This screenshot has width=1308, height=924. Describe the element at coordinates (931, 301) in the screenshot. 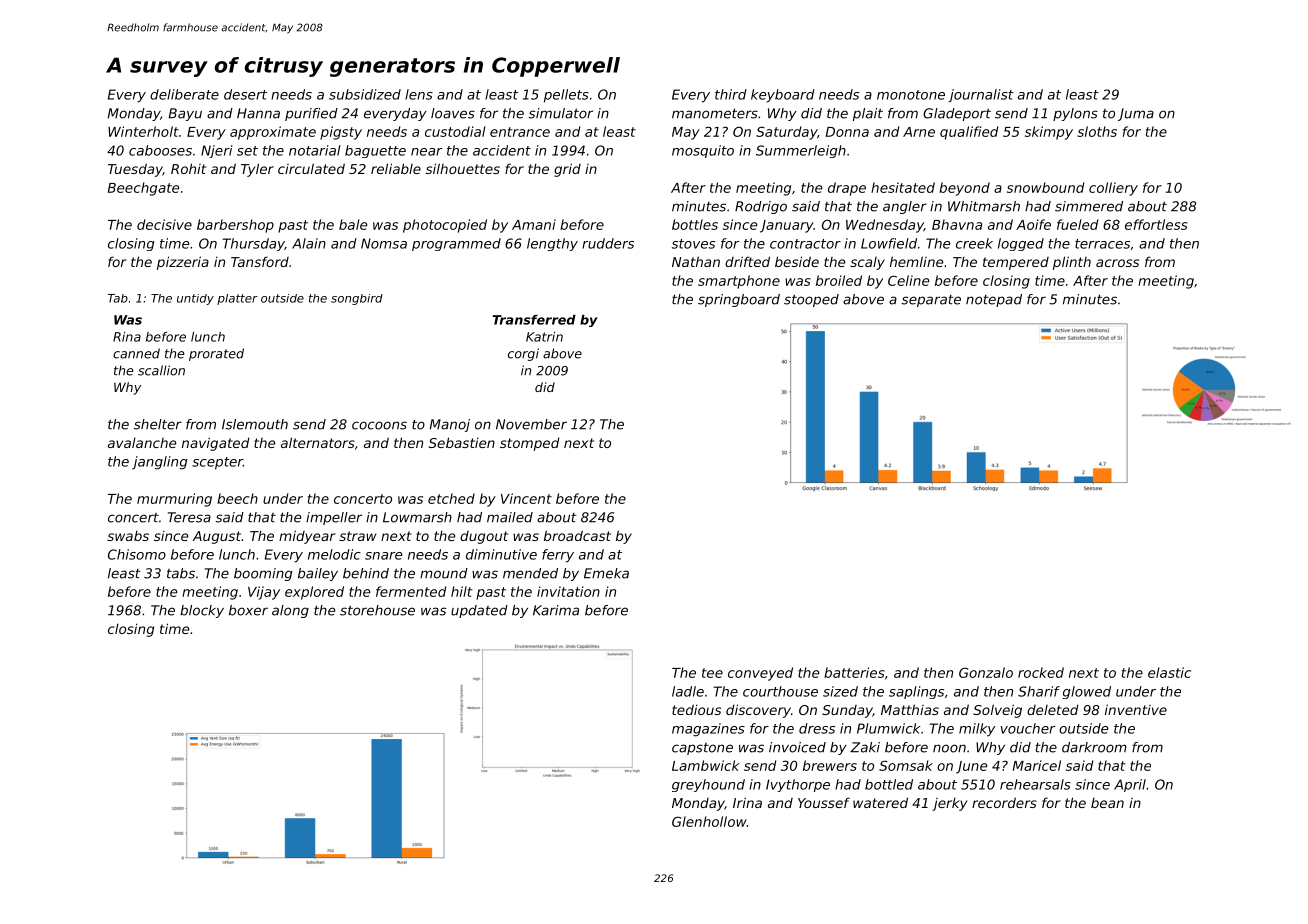

I see `separate` at that location.
